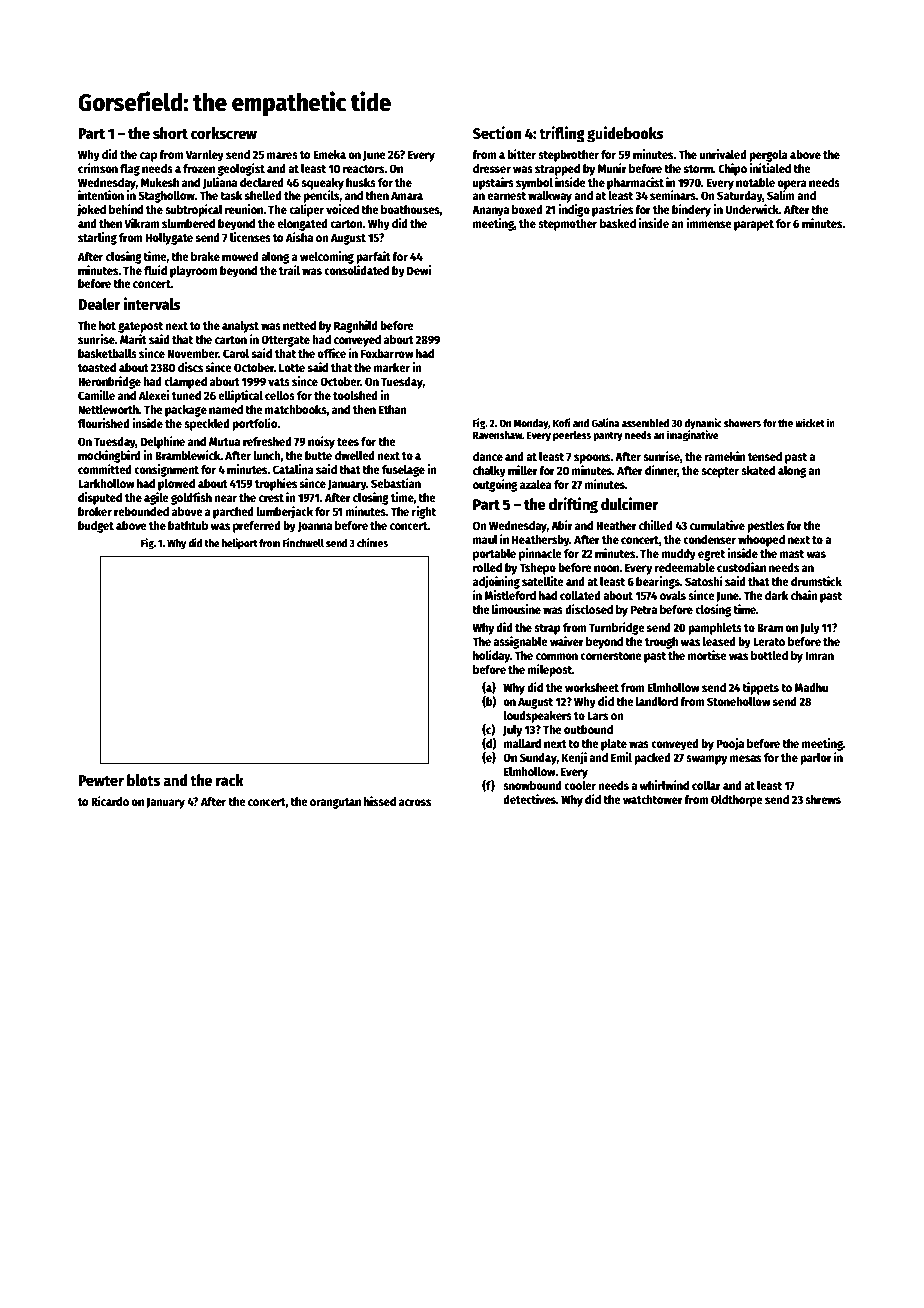  Describe the element at coordinates (101, 780) in the screenshot. I see `Pewter` at that location.
